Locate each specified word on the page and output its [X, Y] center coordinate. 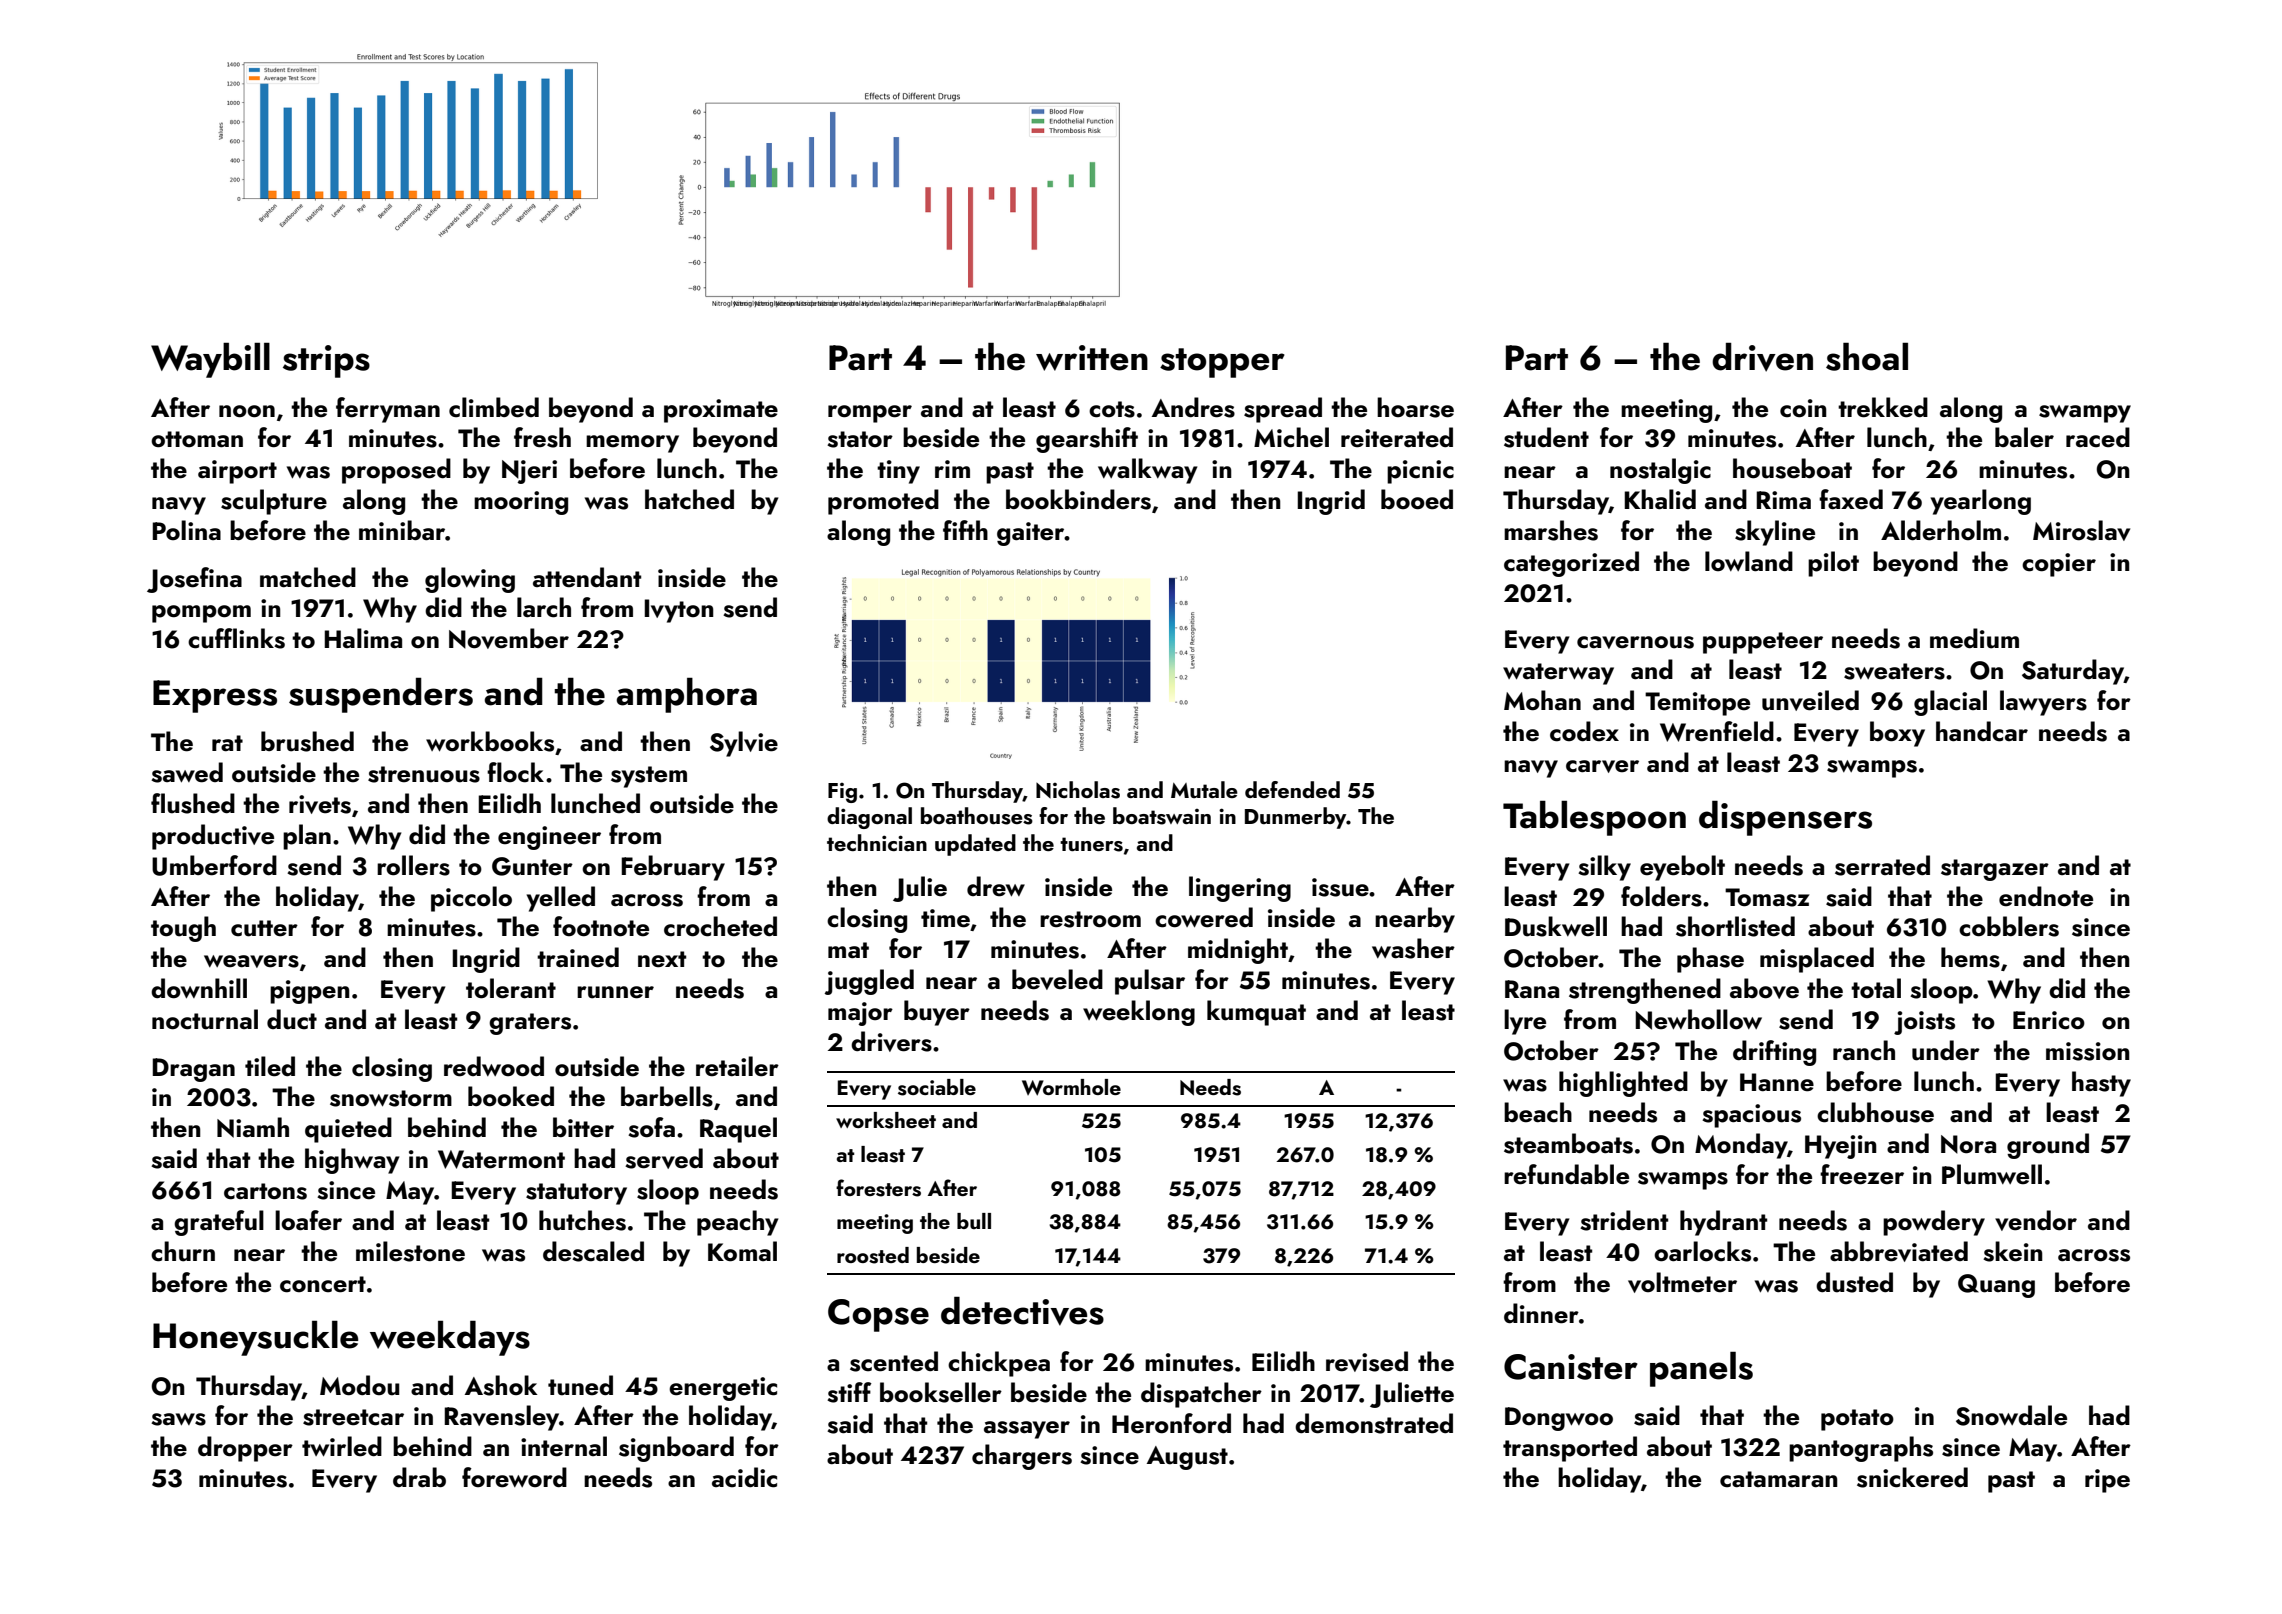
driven [1762, 357]
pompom [201, 614]
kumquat [1256, 1013]
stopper [1222, 363]
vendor [2036, 1220]
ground [2048, 1146]
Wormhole [1071, 1087]
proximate [721, 411]
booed [1417, 499]
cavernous [1635, 642]
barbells [667, 1096]
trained [578, 957]
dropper [245, 1449]
